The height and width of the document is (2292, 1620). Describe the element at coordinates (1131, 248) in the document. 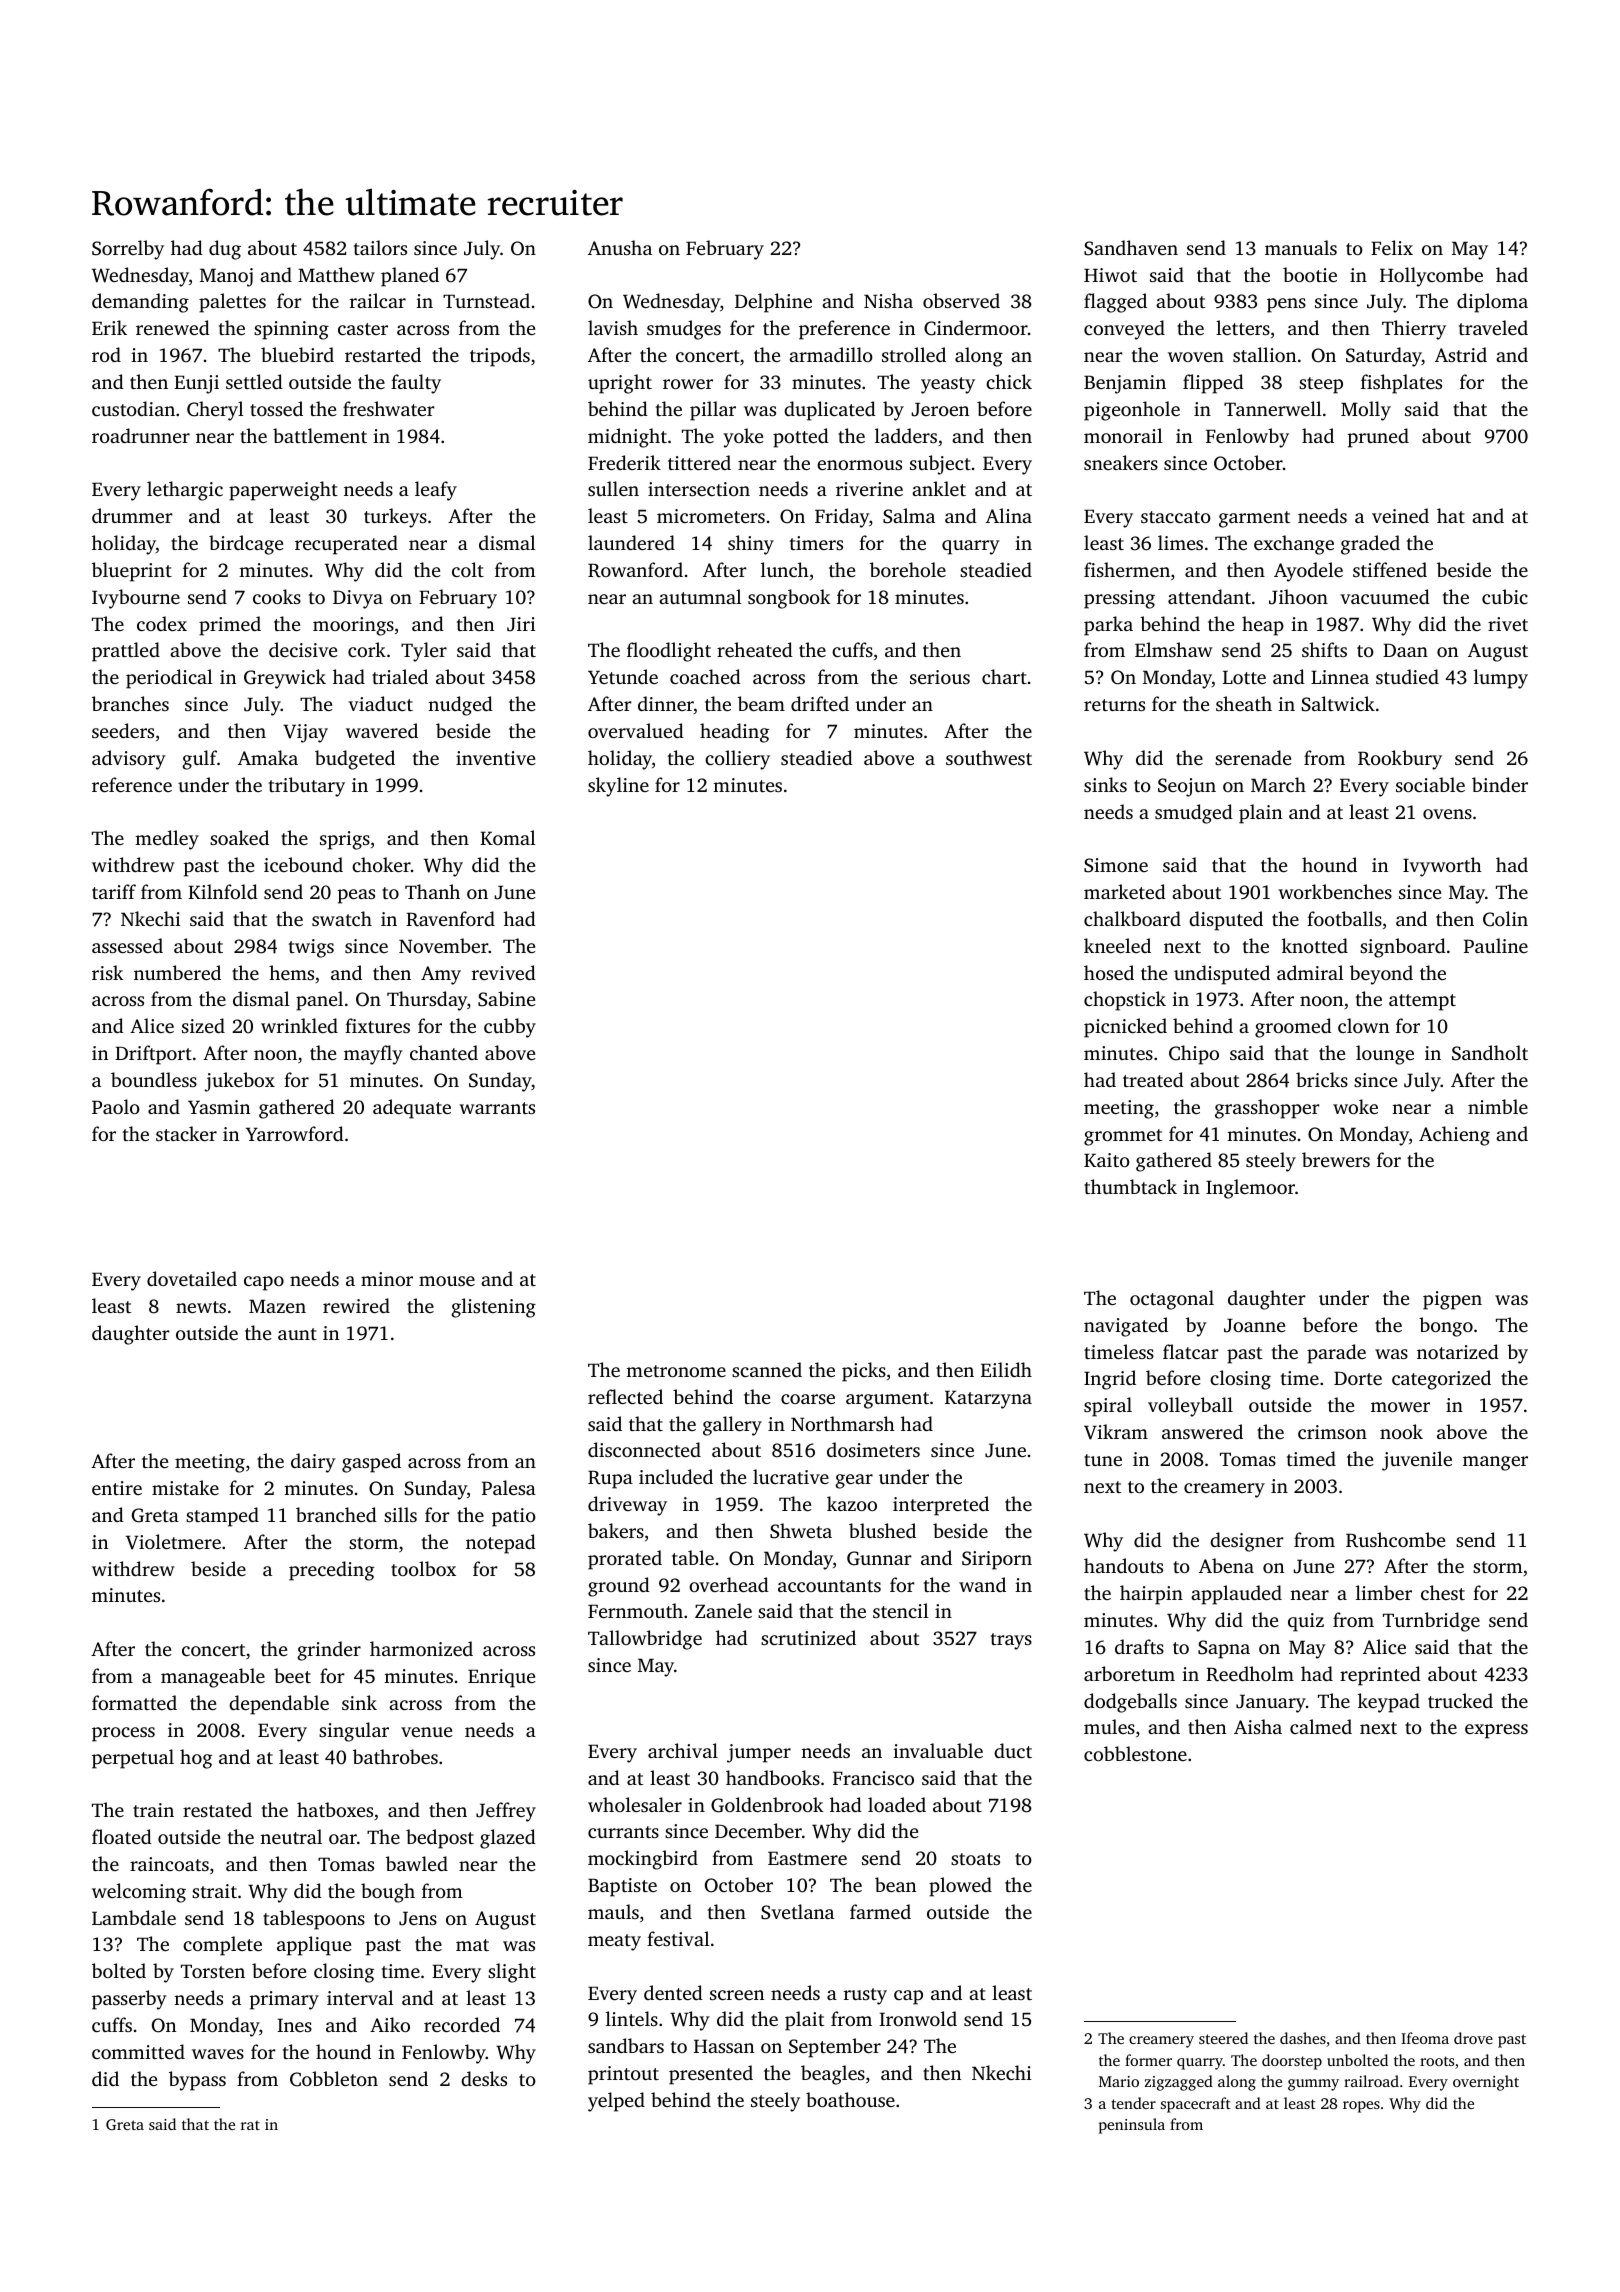

I see `Sandhaven` at that location.
